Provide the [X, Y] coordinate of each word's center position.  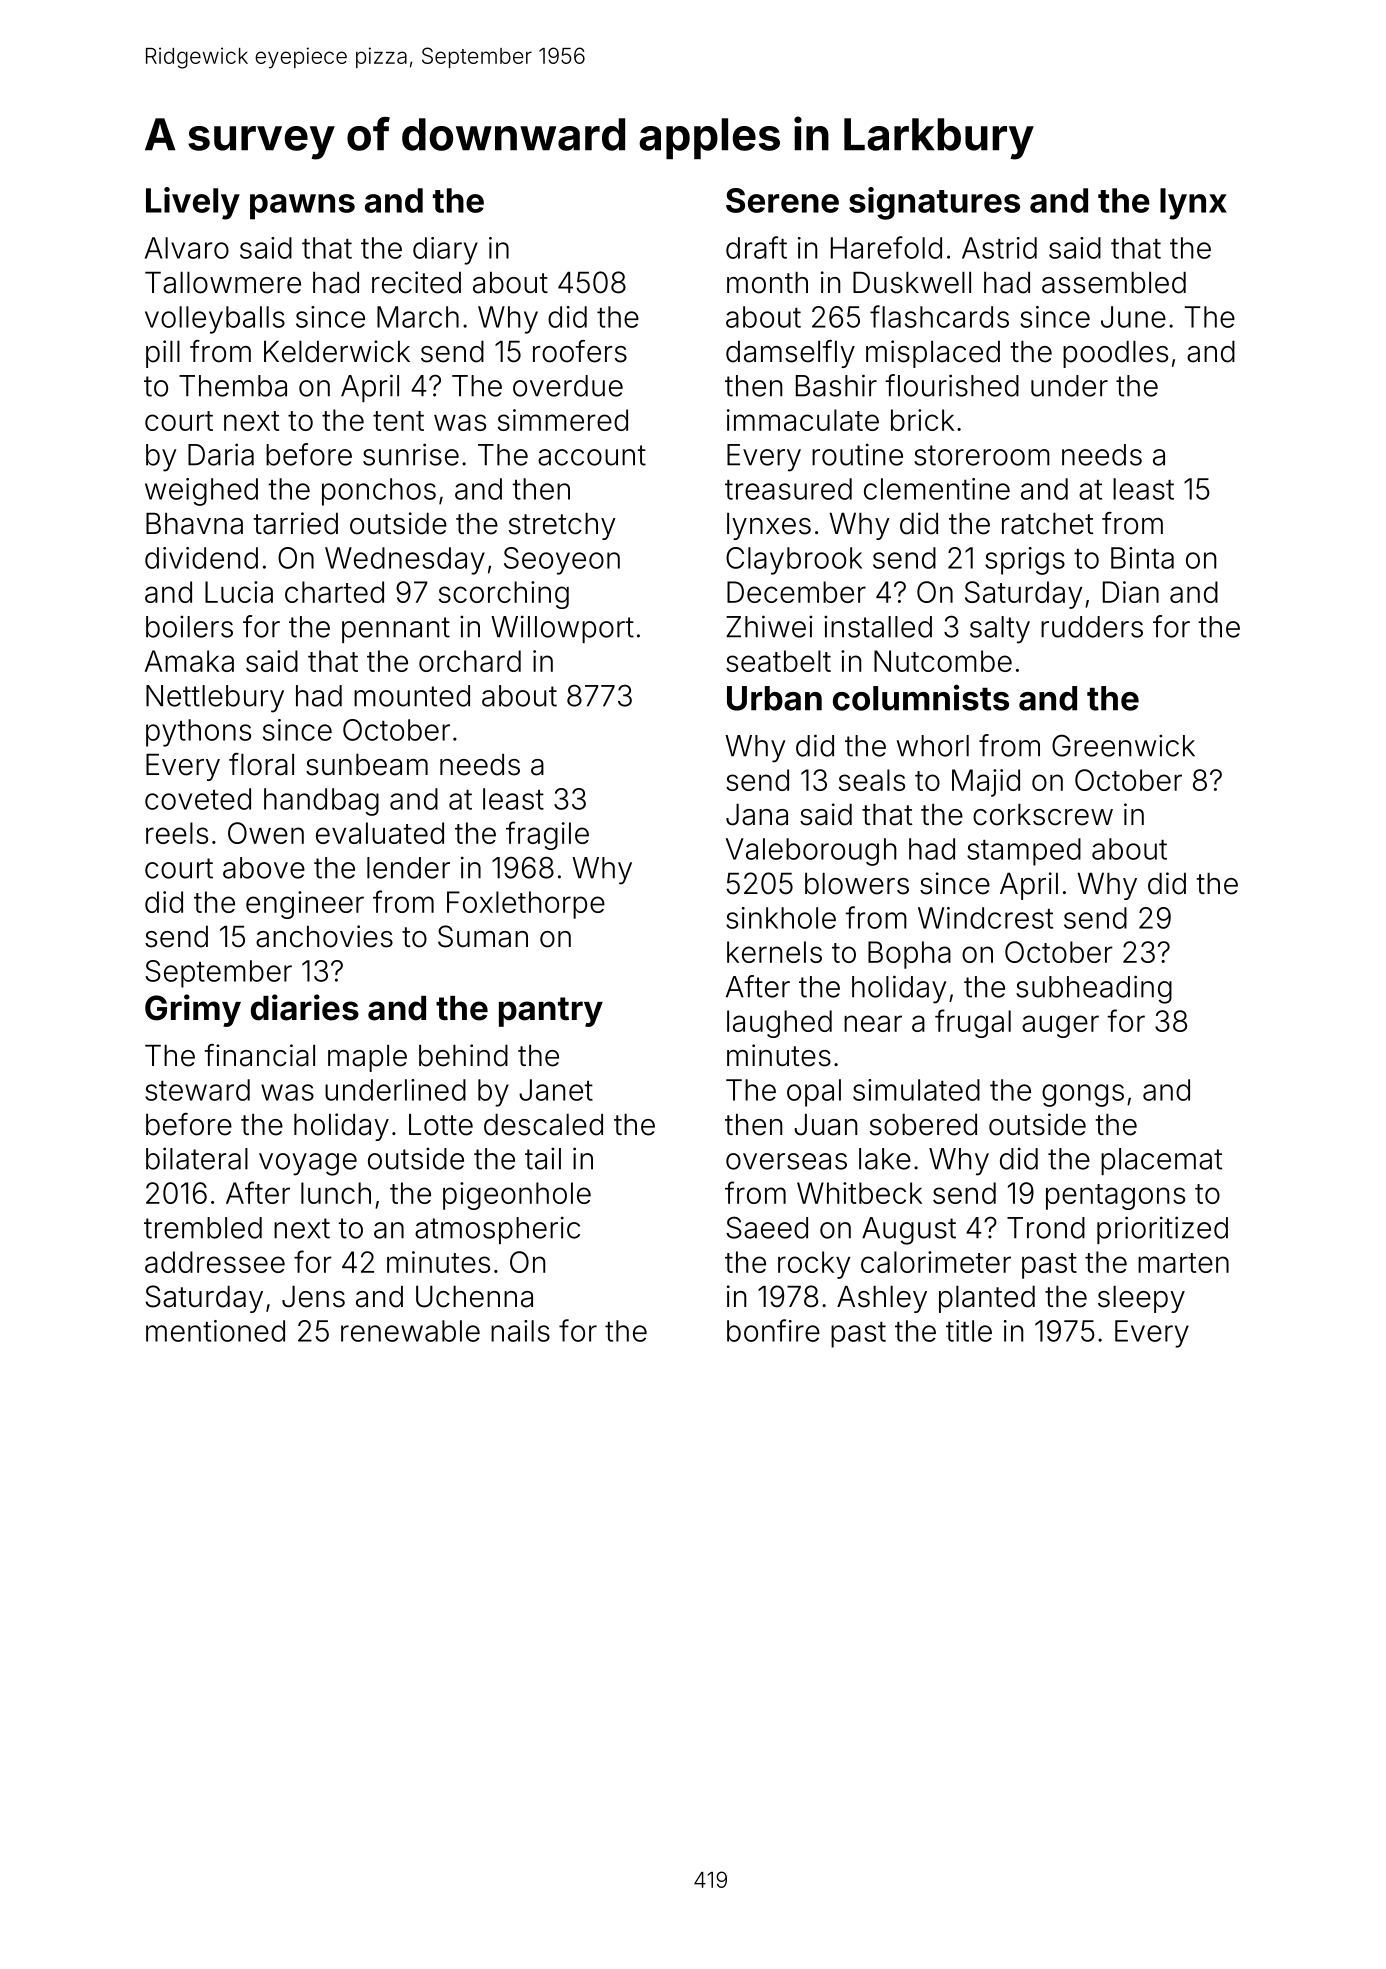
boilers [189, 627]
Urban [774, 698]
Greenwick [1123, 745]
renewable [410, 1331]
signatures [934, 203]
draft [756, 247]
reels [177, 833]
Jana [757, 815]
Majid [986, 783]
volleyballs [215, 320]
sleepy [1141, 1299]
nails [520, 1331]
